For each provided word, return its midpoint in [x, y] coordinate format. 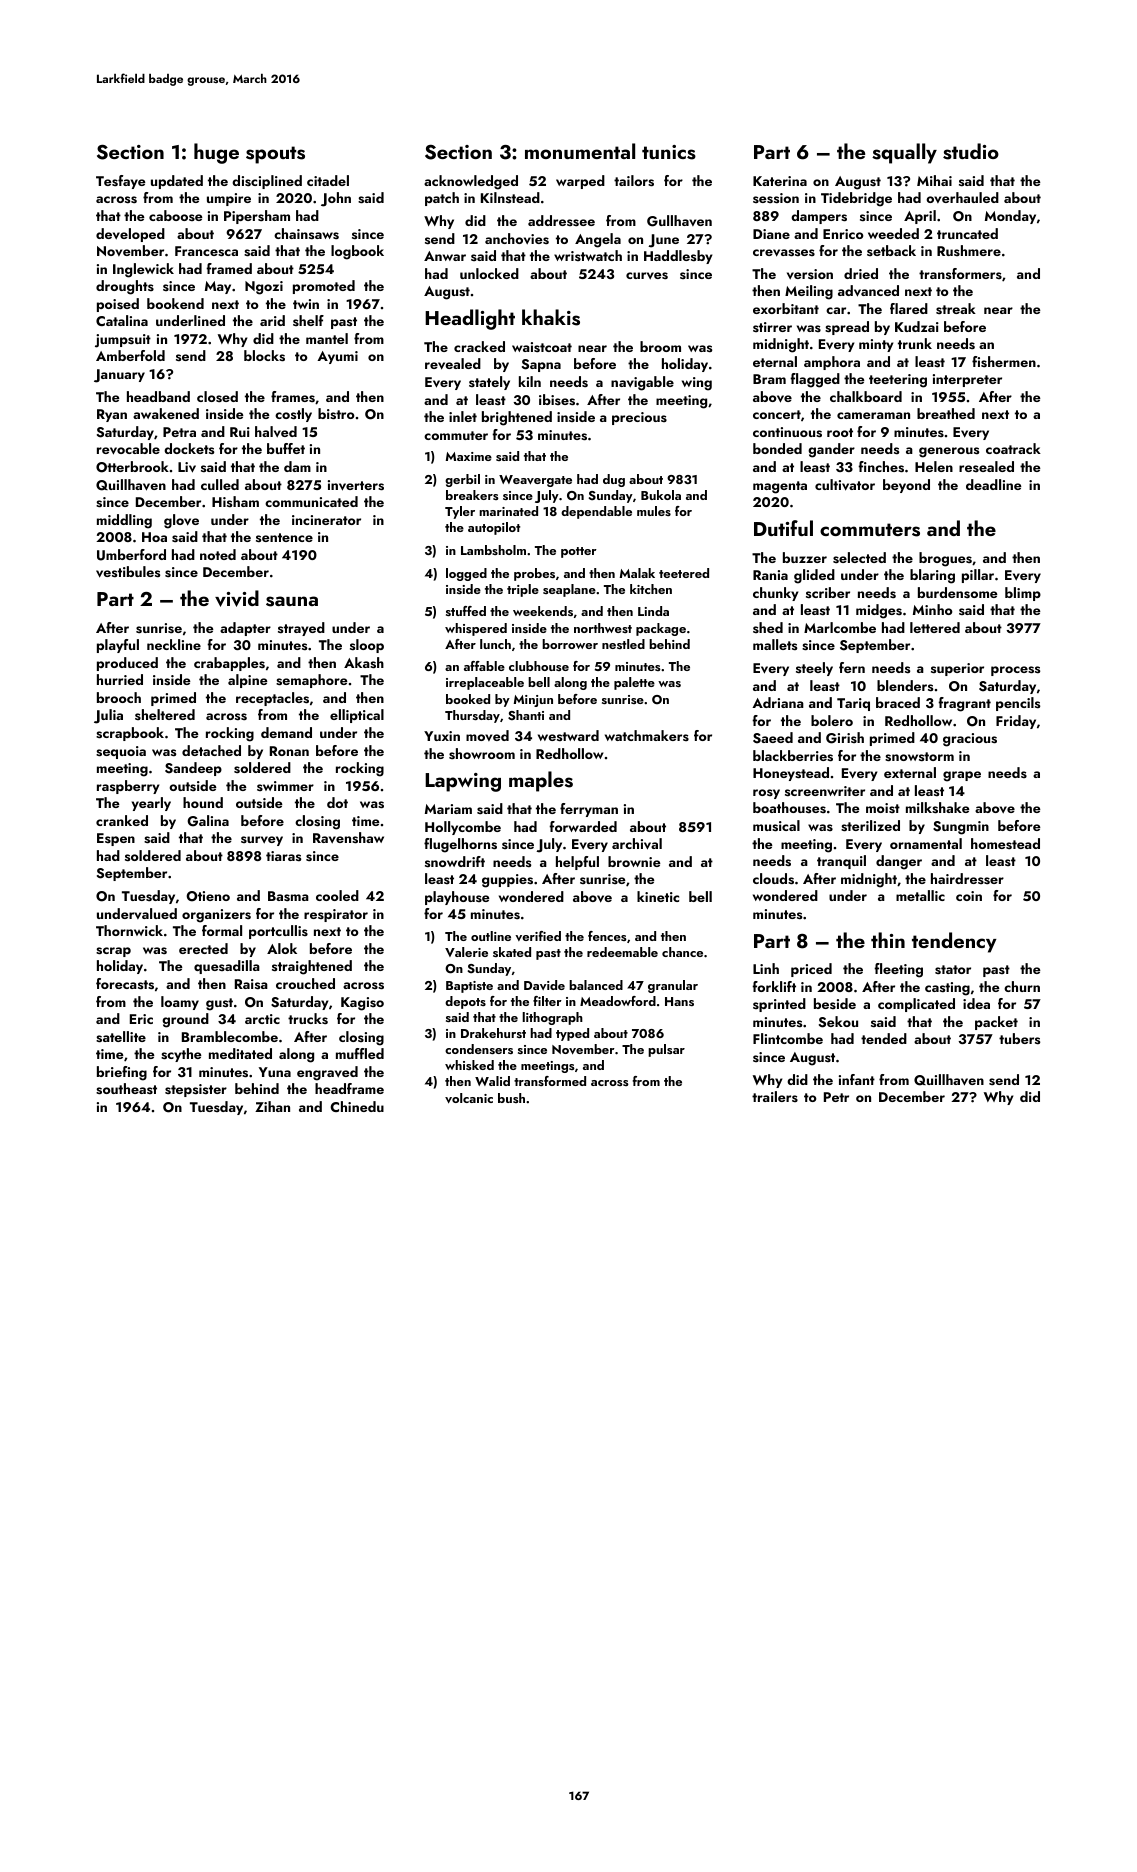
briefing [122, 1073]
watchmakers [647, 735]
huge [216, 153]
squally [904, 153]
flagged [815, 380]
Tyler [460, 512]
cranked [122, 820]
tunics [669, 152]
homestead [1005, 844]
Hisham [235, 501]
